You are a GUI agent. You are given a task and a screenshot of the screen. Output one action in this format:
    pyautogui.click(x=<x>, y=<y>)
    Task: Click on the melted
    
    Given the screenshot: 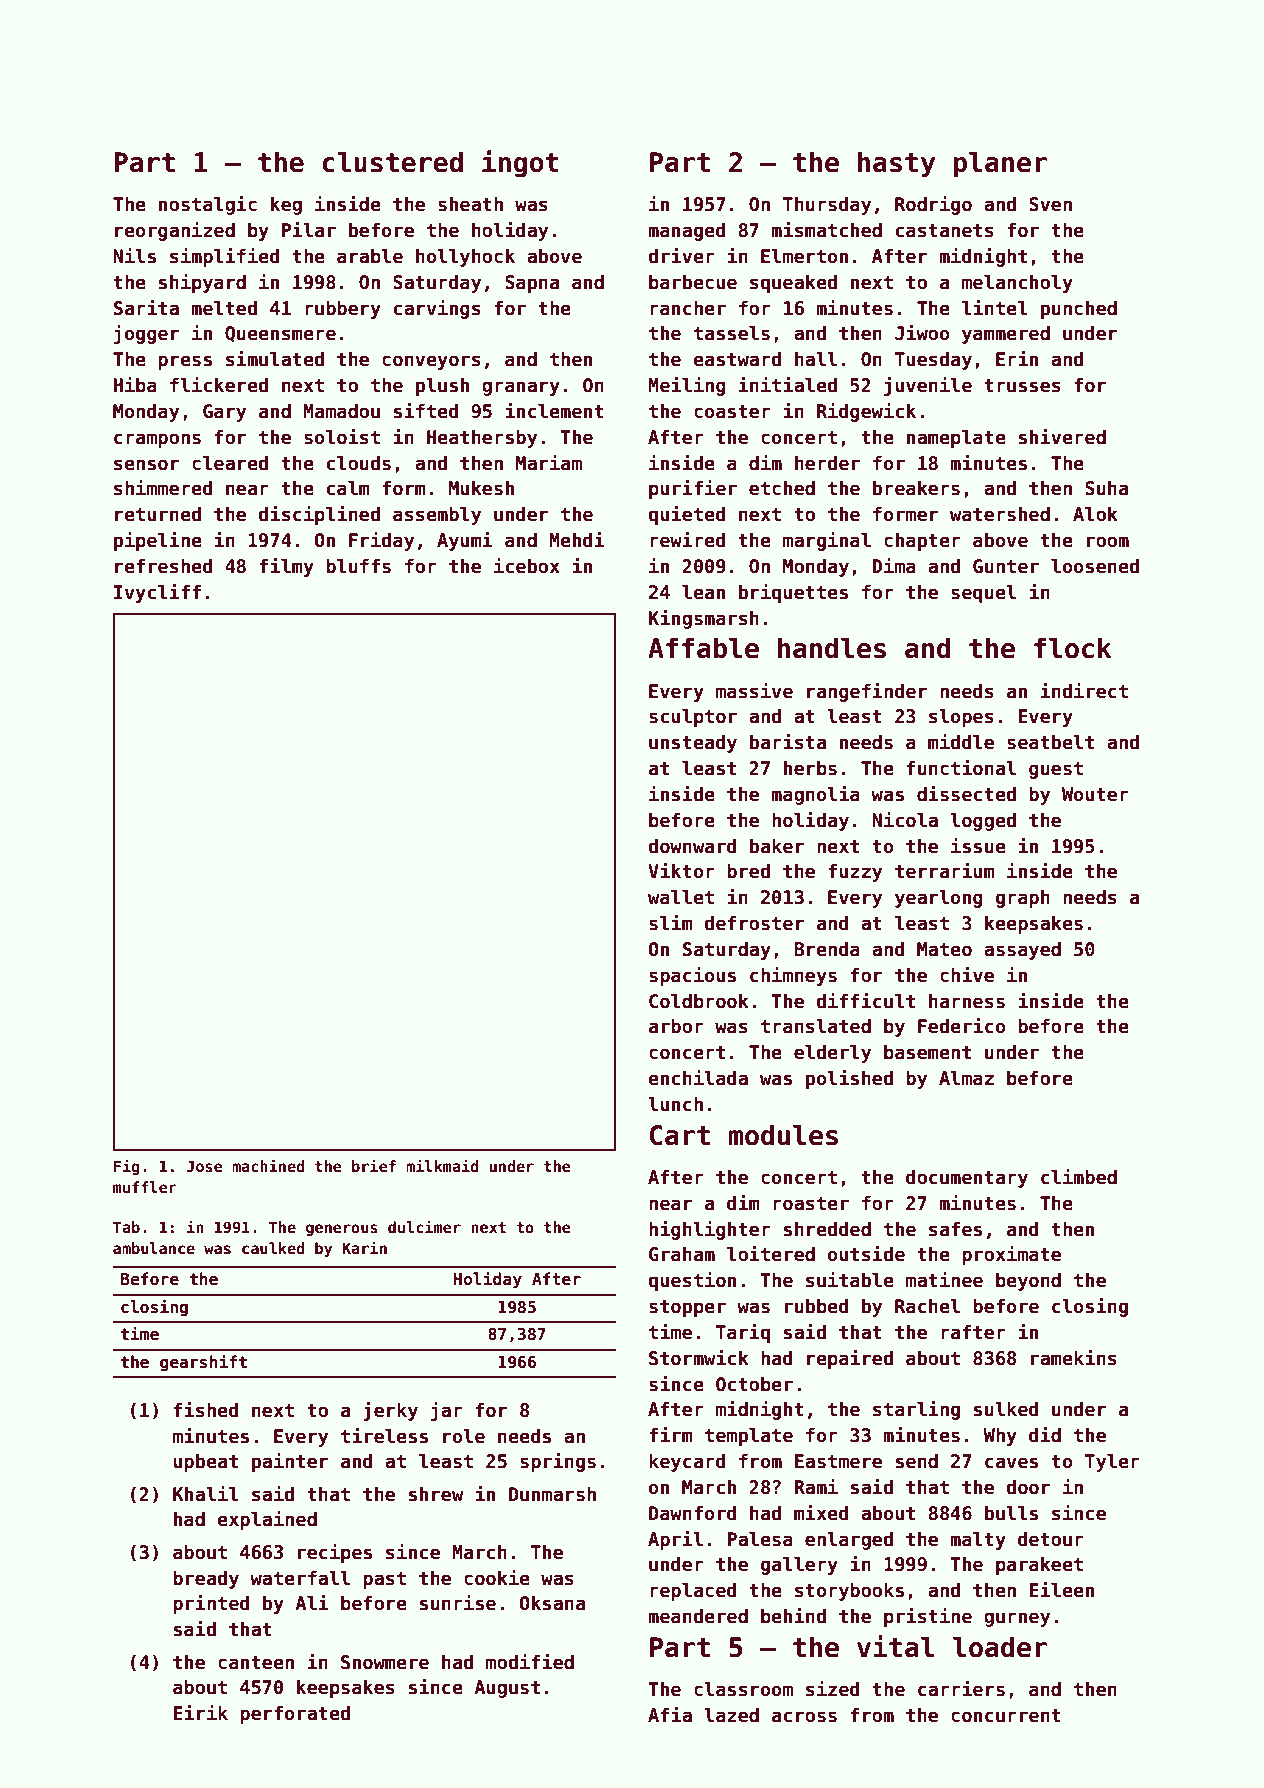 What is the action you would take?
    pyautogui.click(x=224, y=308)
